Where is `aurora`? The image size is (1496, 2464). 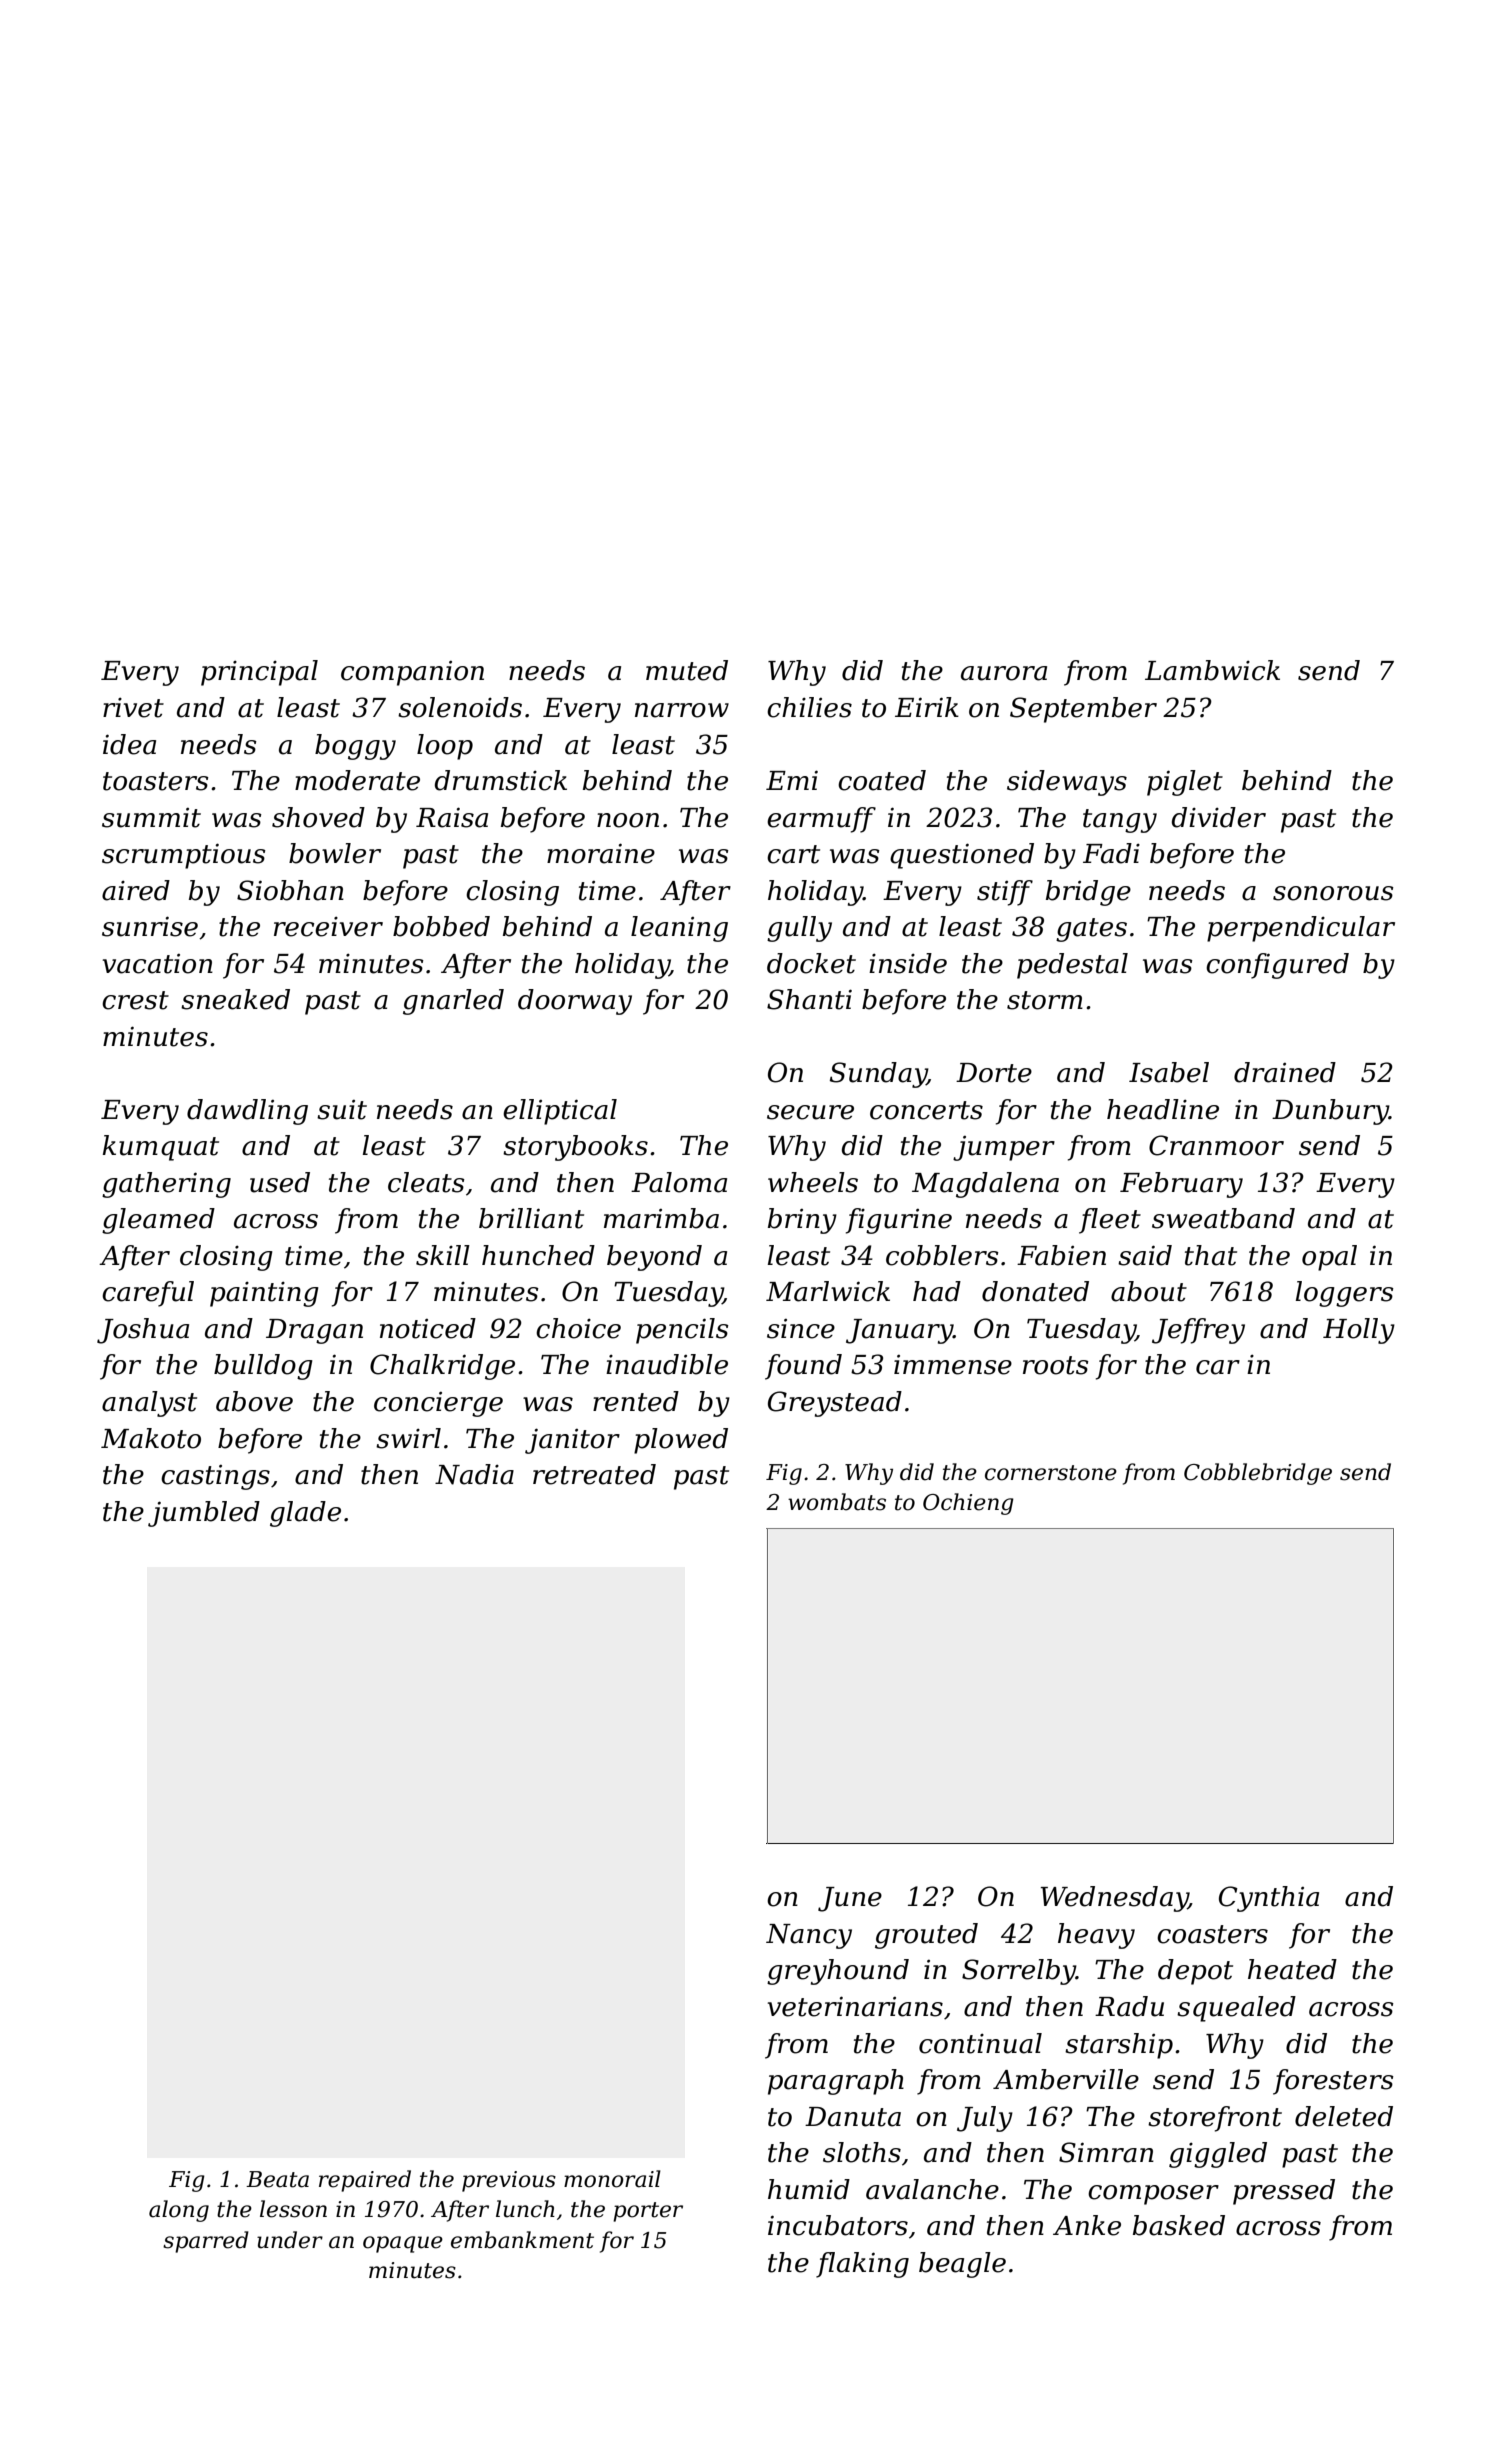
aurora is located at coordinates (1004, 673).
